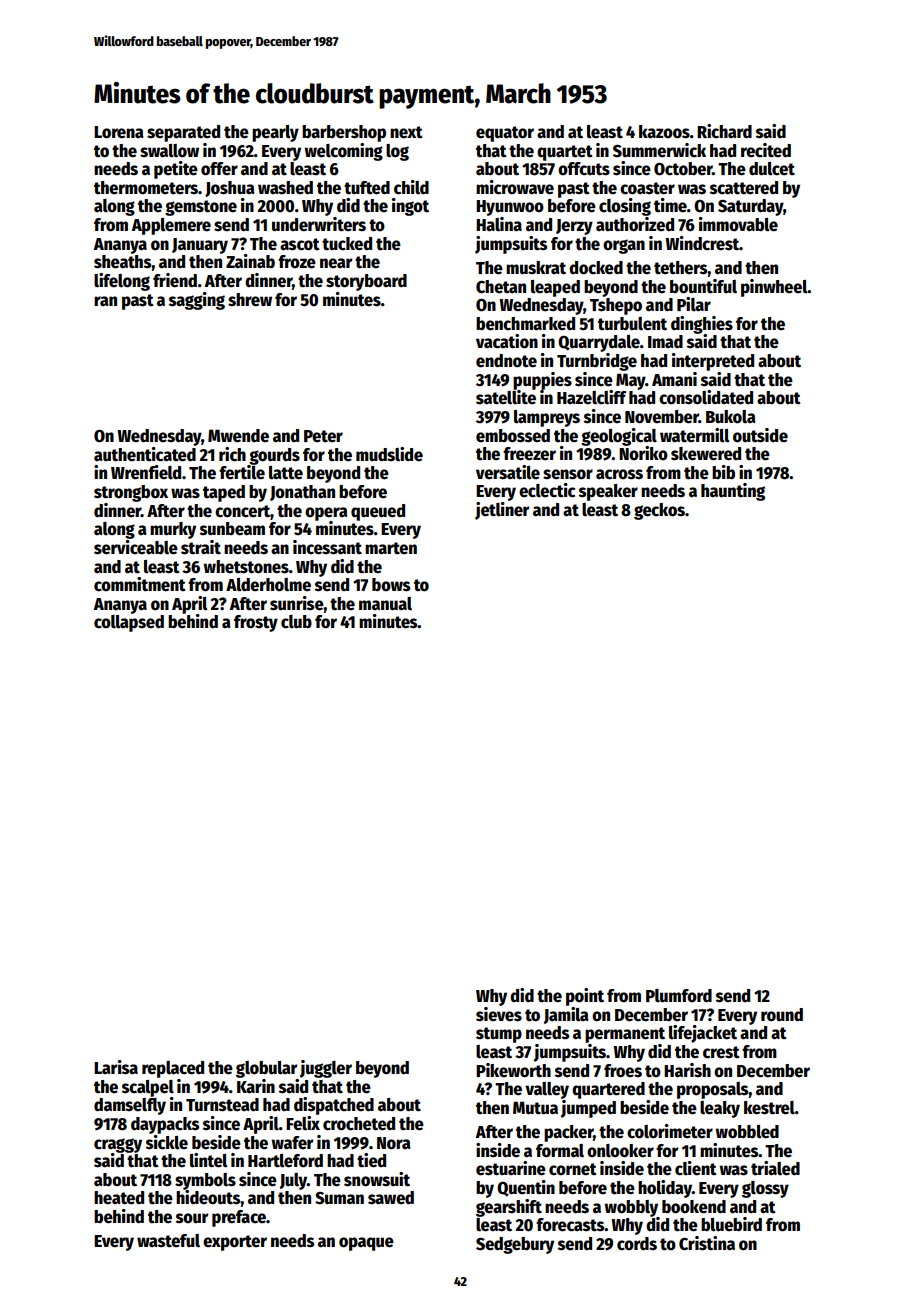 The image size is (908, 1316). Describe the element at coordinates (411, 187) in the screenshot. I see `child` at that location.
